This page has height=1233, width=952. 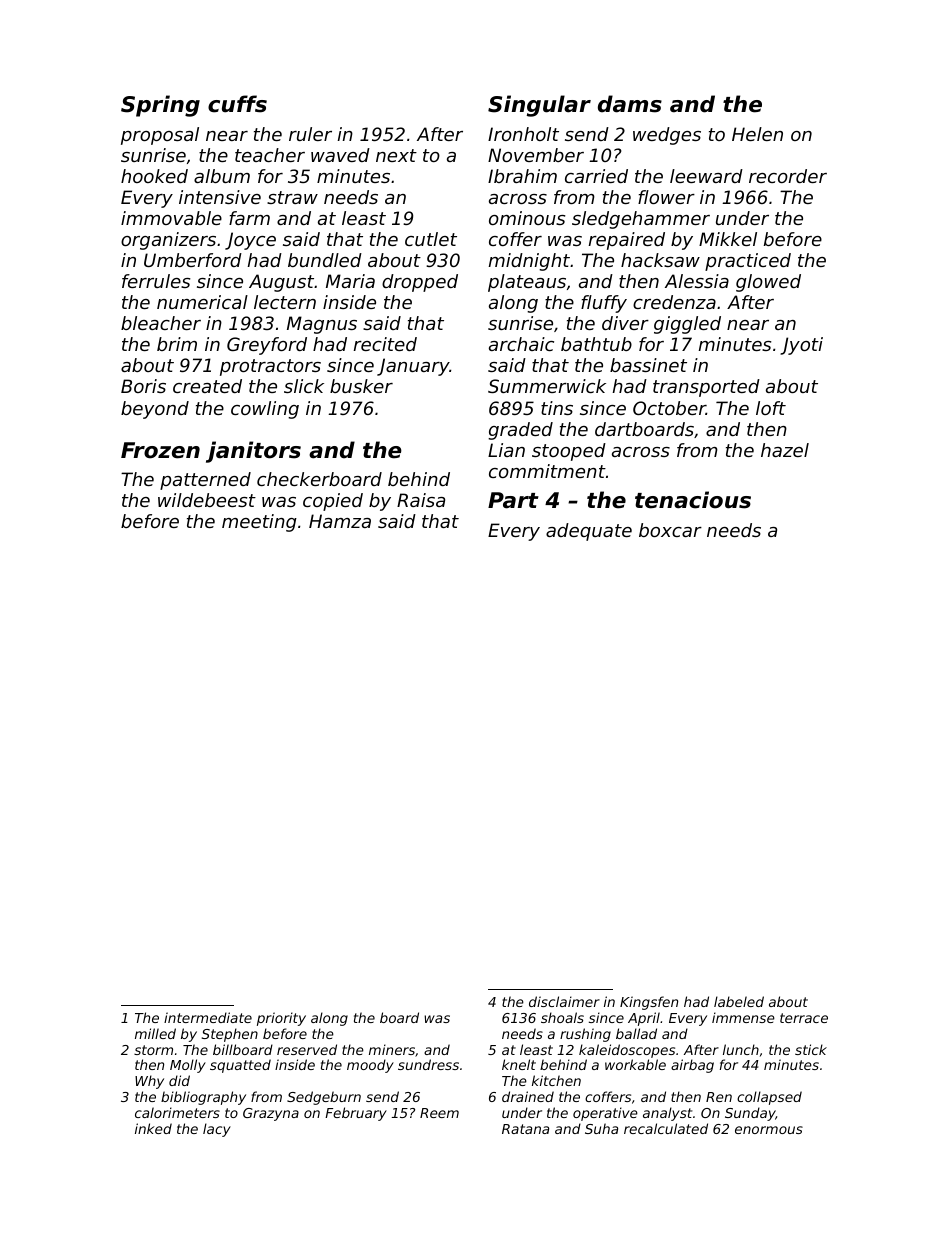 I want to click on Mikkel, so click(x=728, y=239).
